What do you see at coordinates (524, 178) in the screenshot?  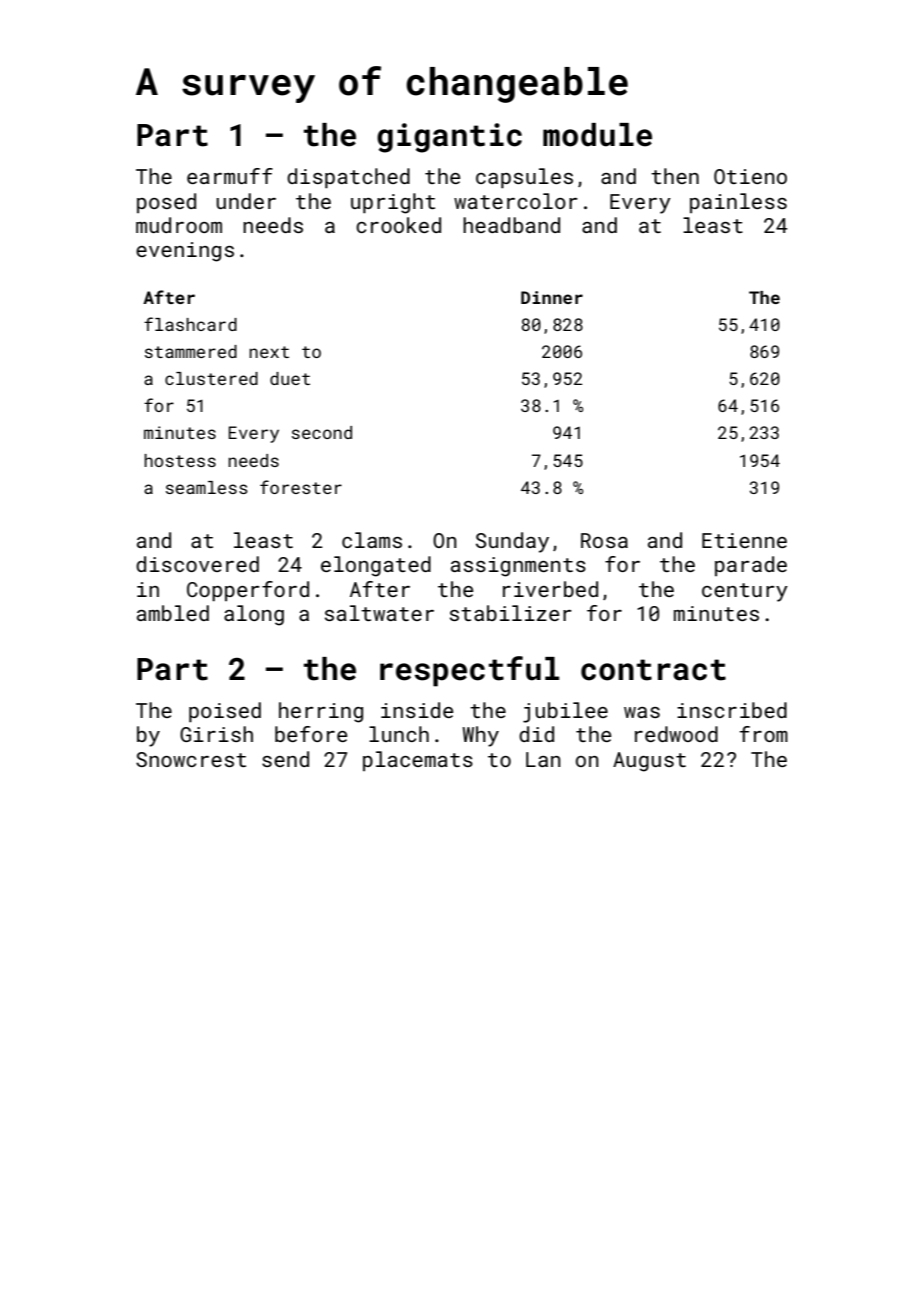 I see `capsules` at bounding box center [524, 178].
